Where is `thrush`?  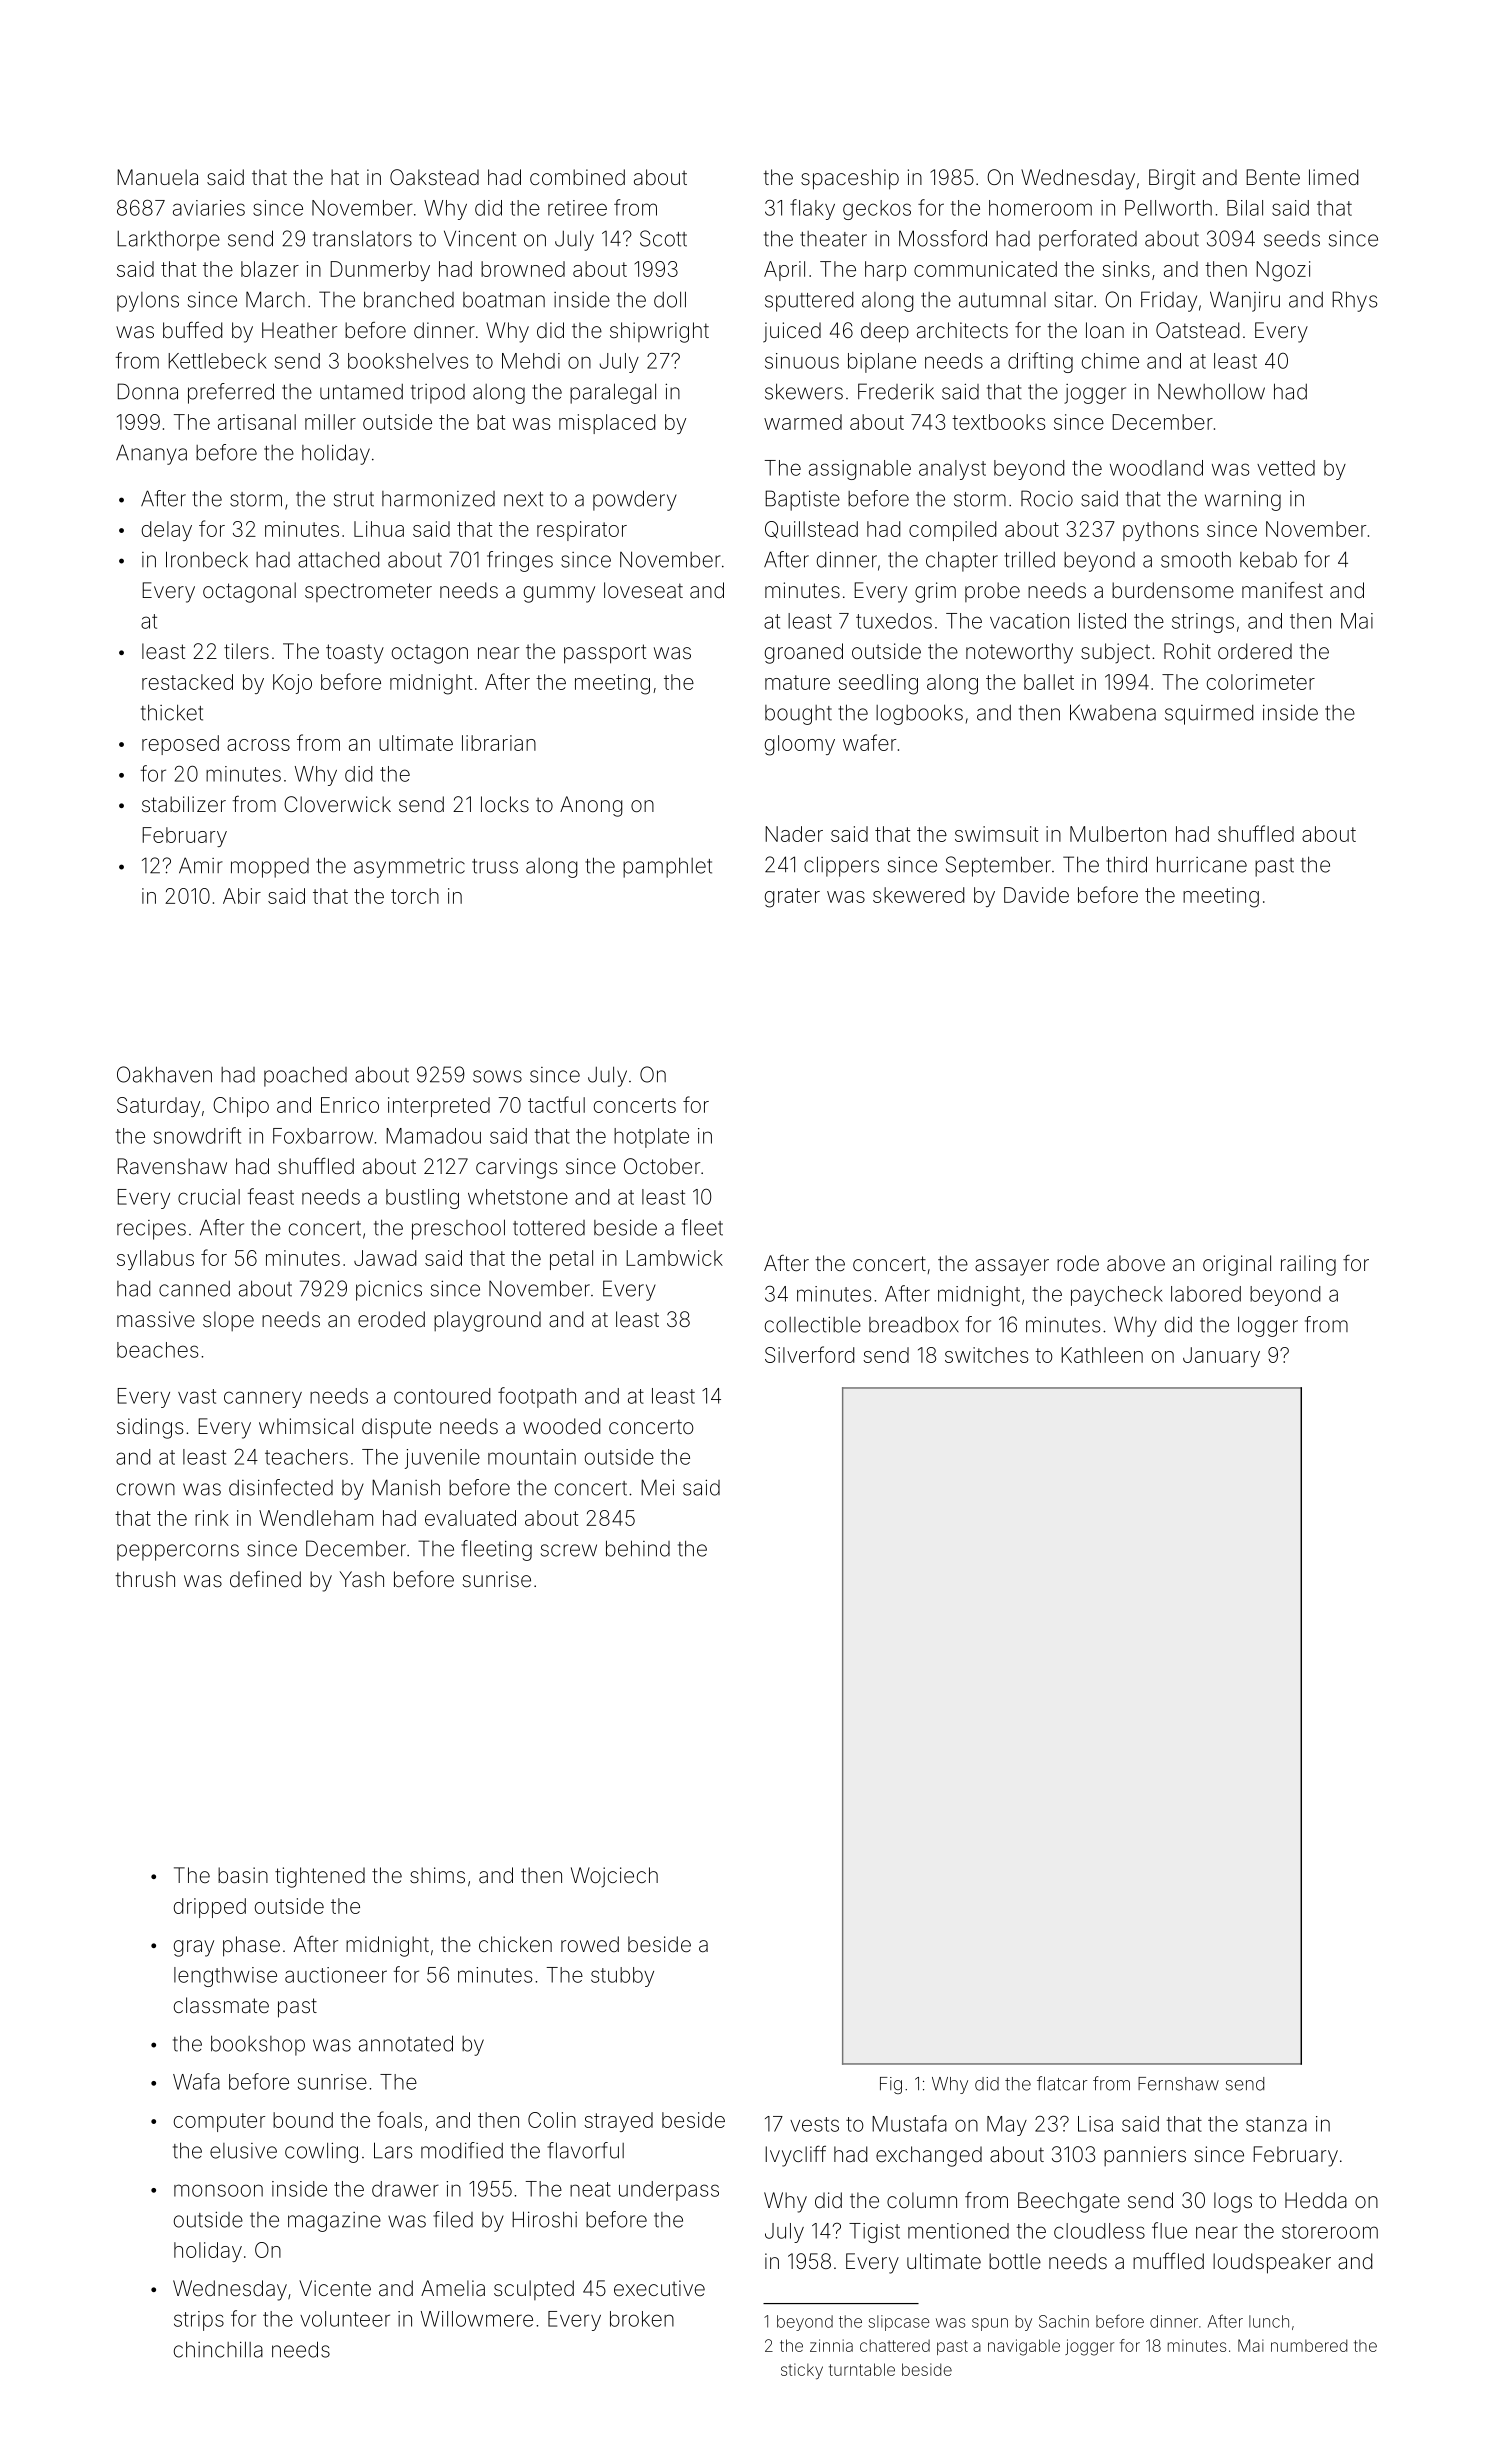 thrush is located at coordinates (145, 1579).
